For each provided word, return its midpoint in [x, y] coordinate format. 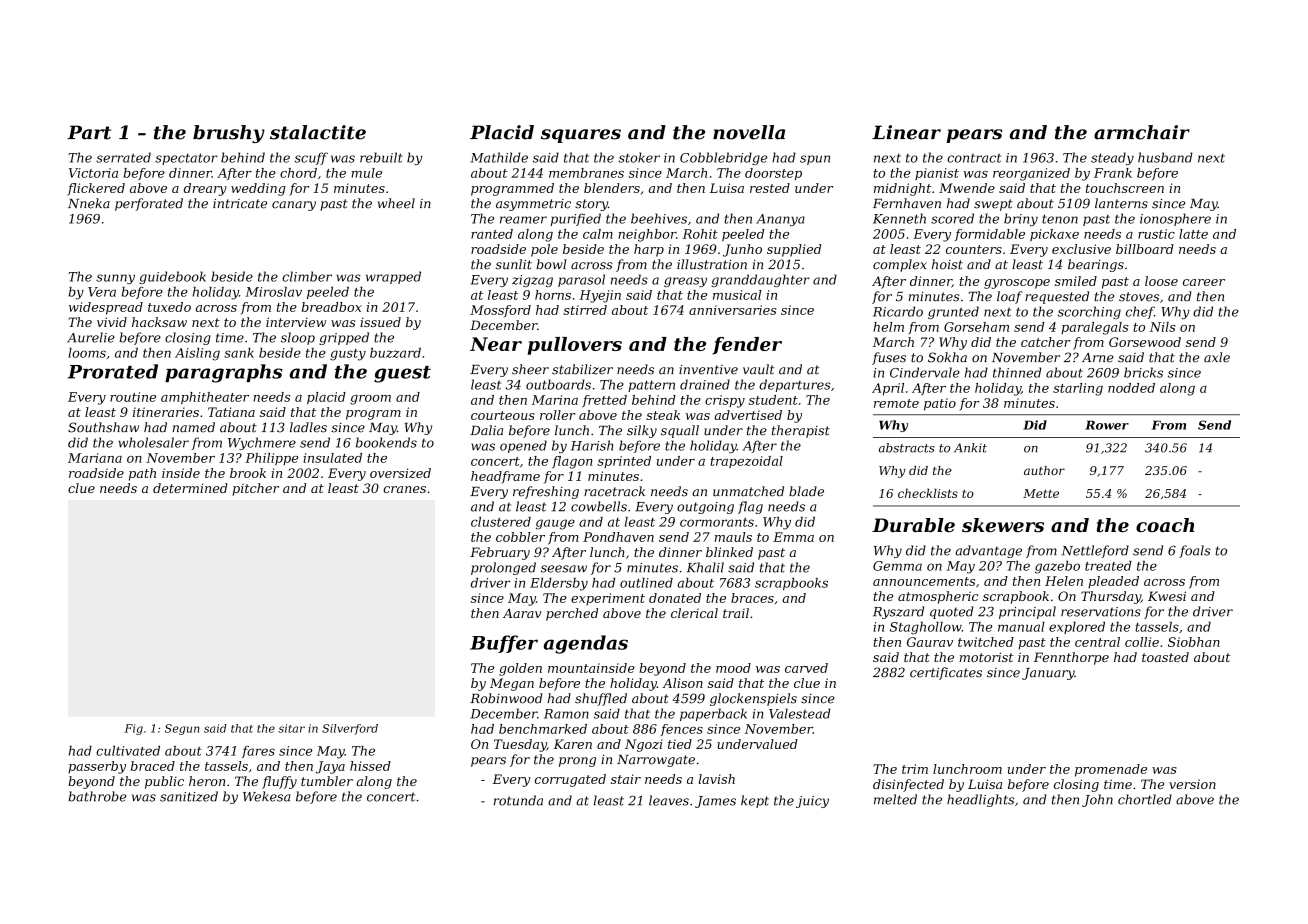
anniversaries [732, 310]
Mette [1041, 493]
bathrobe [97, 796]
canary [294, 206]
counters [974, 249]
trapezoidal [746, 462]
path [142, 474]
